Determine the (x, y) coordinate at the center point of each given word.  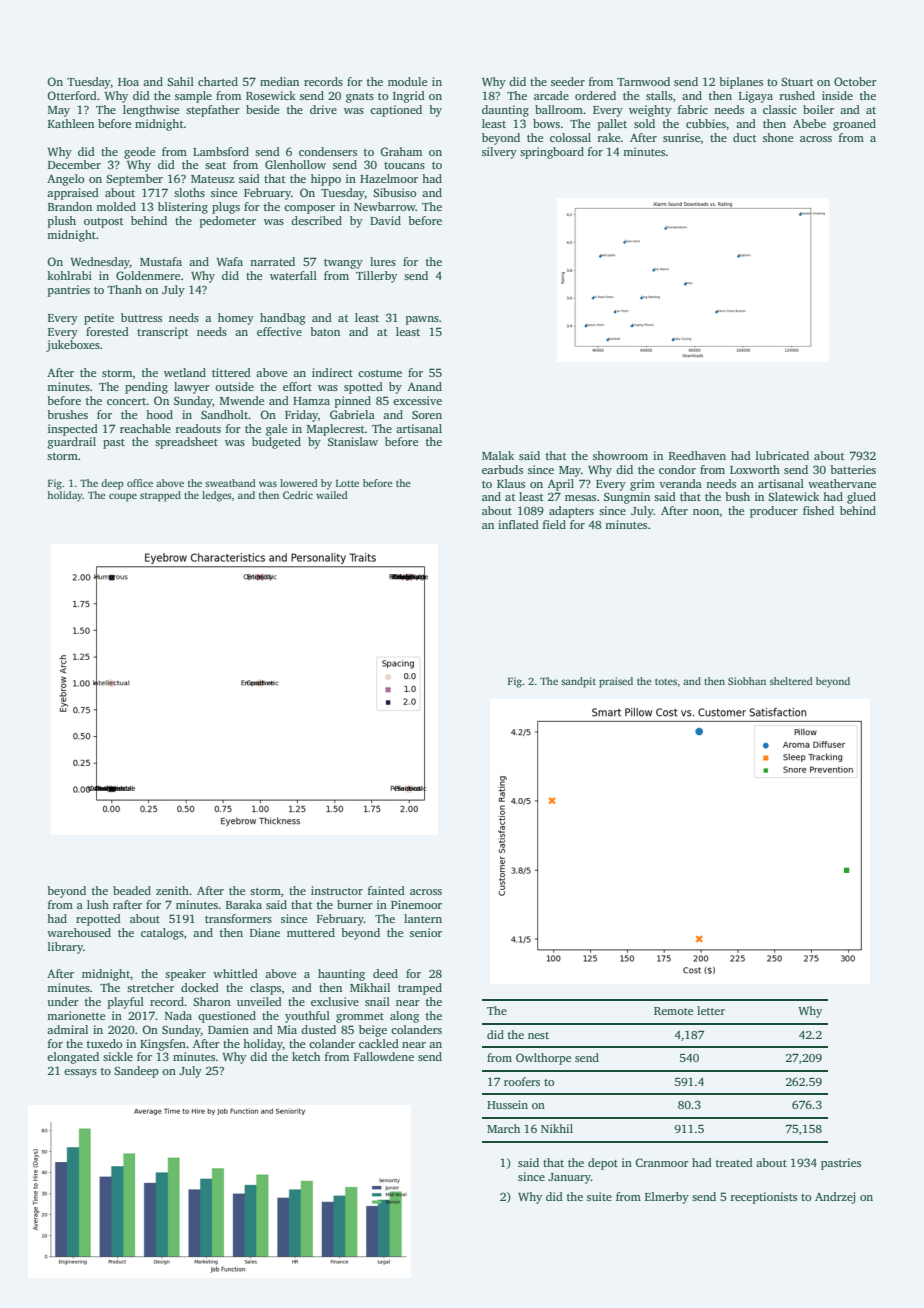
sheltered (791, 681)
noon (706, 512)
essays (80, 1073)
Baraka (244, 904)
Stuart (797, 81)
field (554, 524)
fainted (386, 890)
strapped (160, 496)
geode (139, 153)
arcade (551, 95)
